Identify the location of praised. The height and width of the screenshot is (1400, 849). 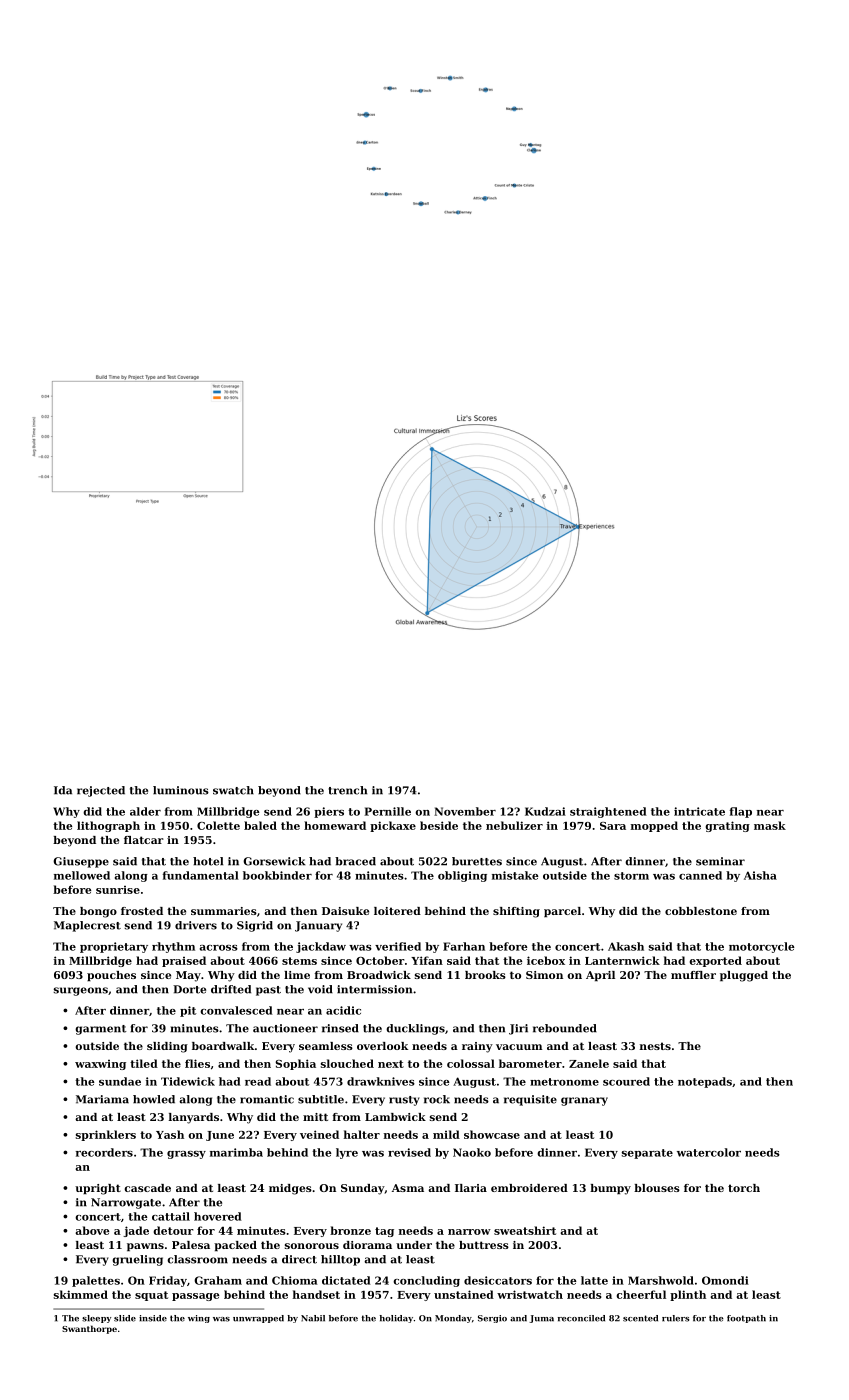
(184, 961).
